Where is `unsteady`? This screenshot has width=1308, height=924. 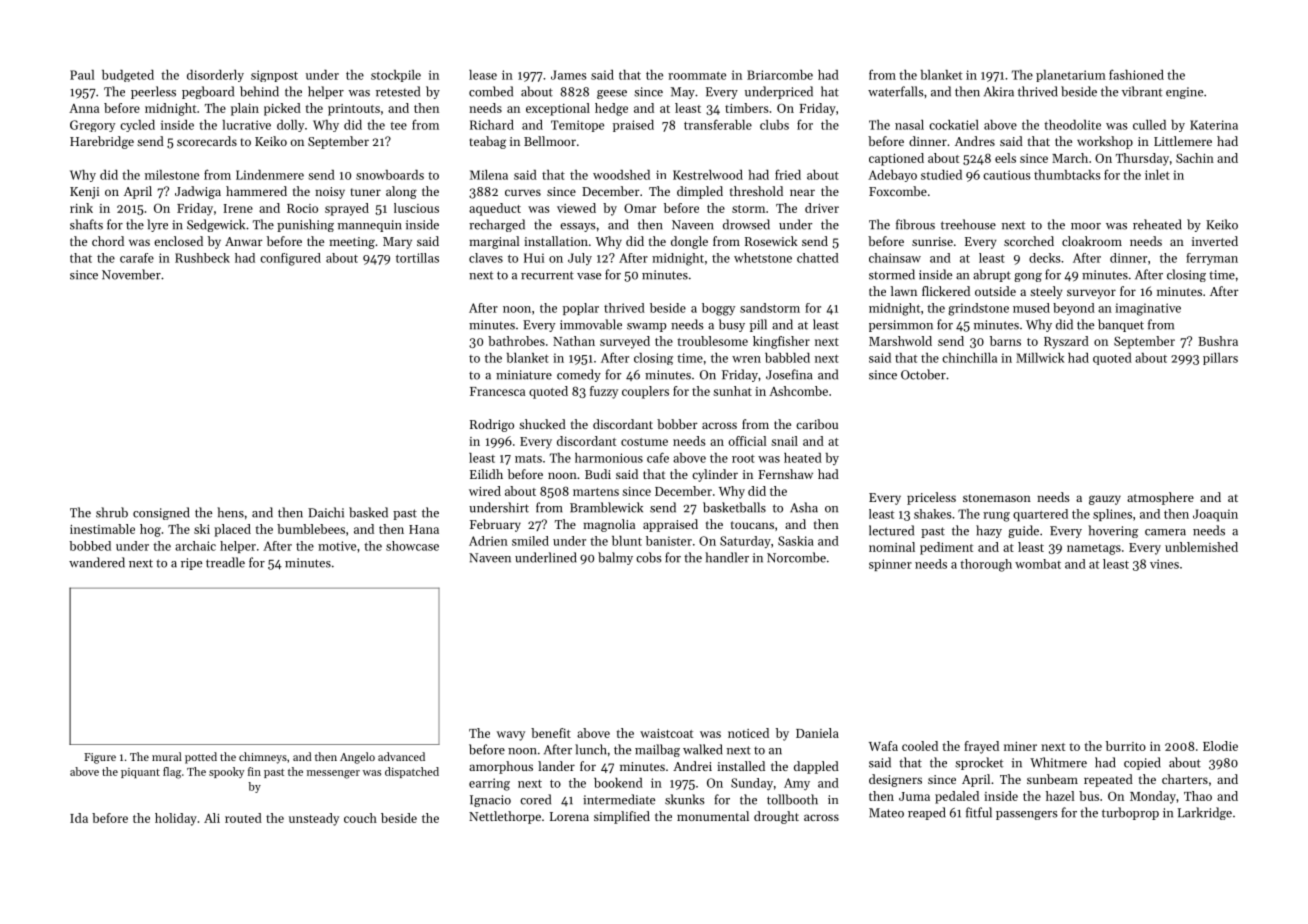 unsteady is located at coordinates (314, 819).
